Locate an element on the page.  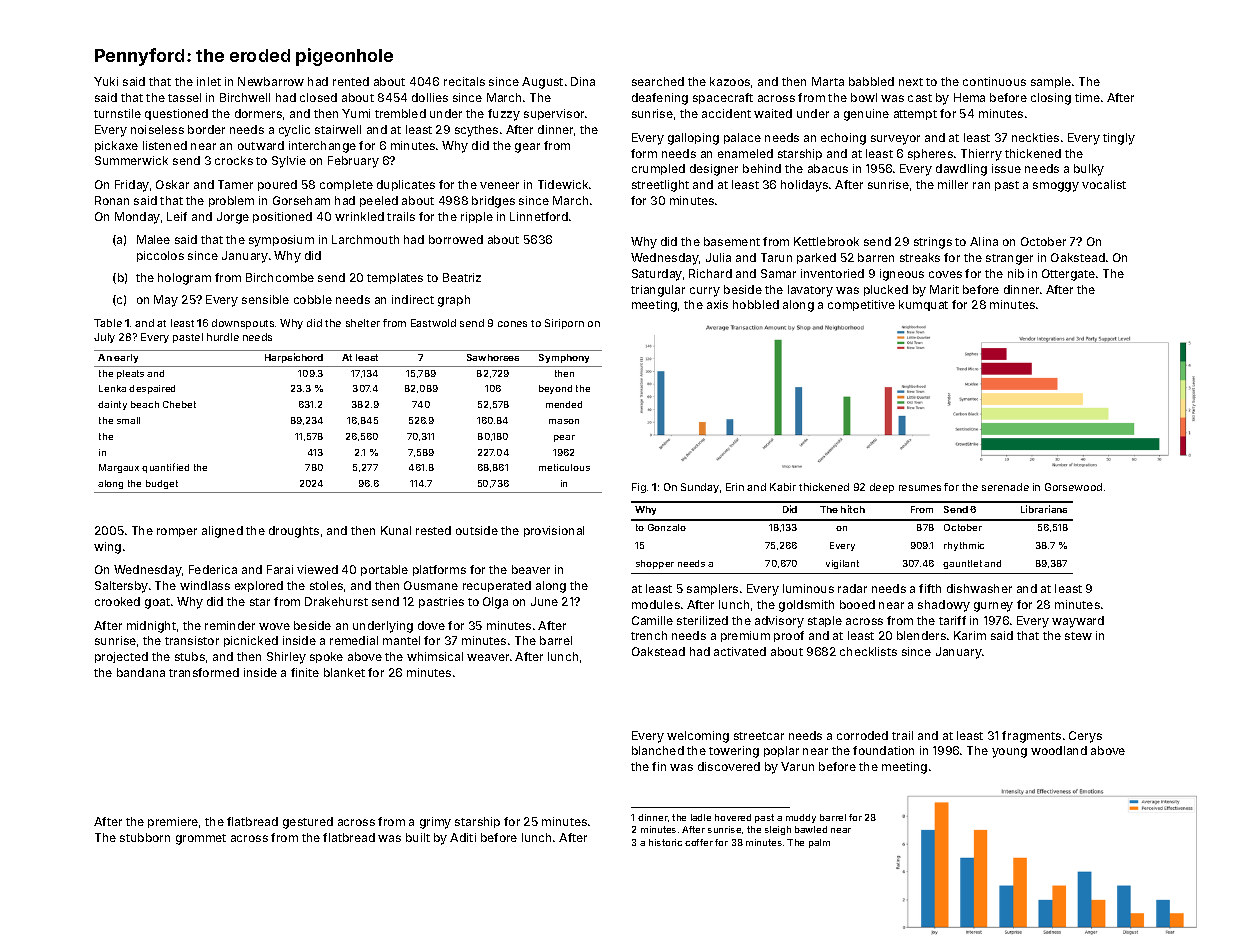
weaver is located at coordinates (488, 657).
